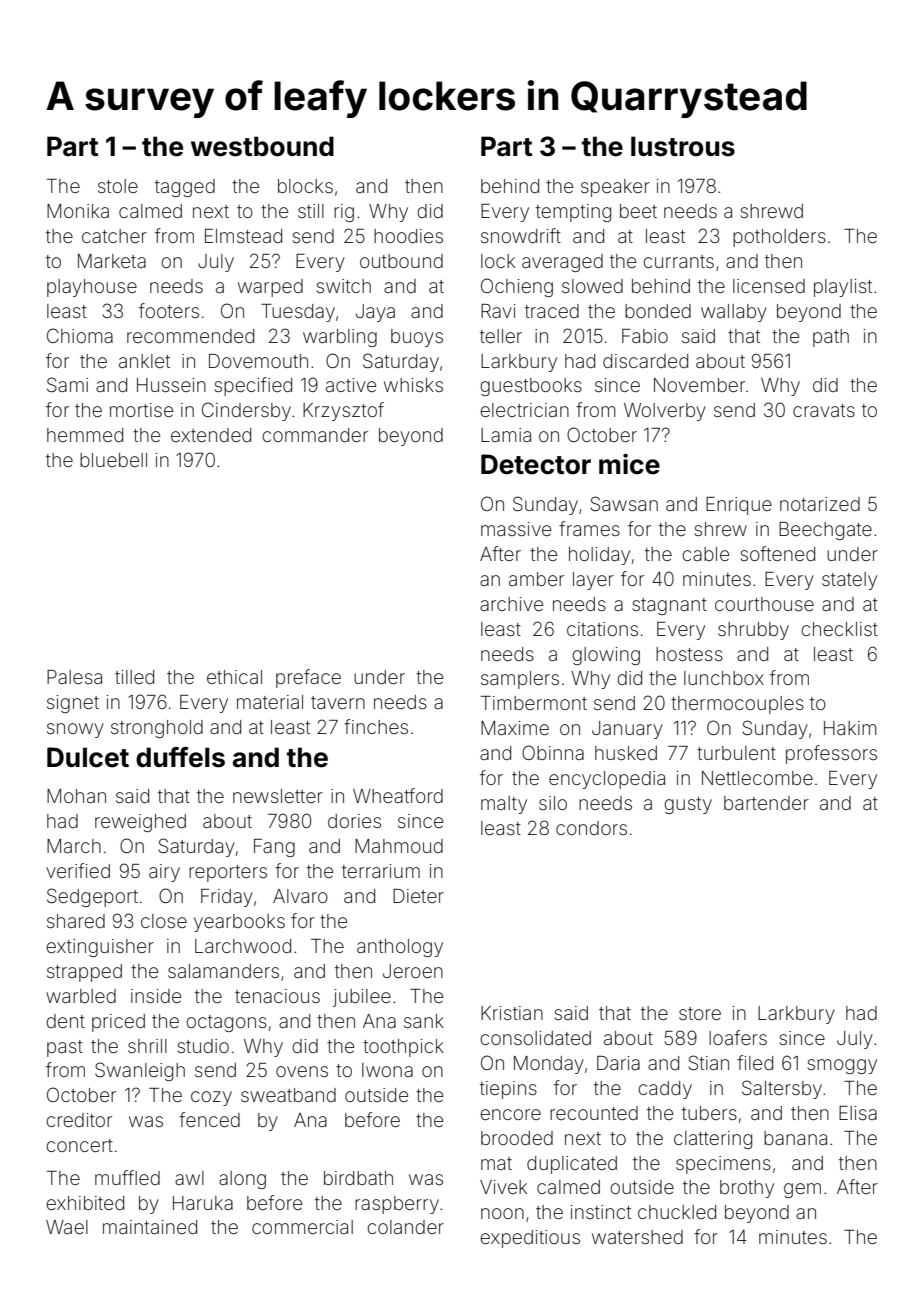  What do you see at coordinates (262, 146) in the image?
I see `westbound` at bounding box center [262, 146].
